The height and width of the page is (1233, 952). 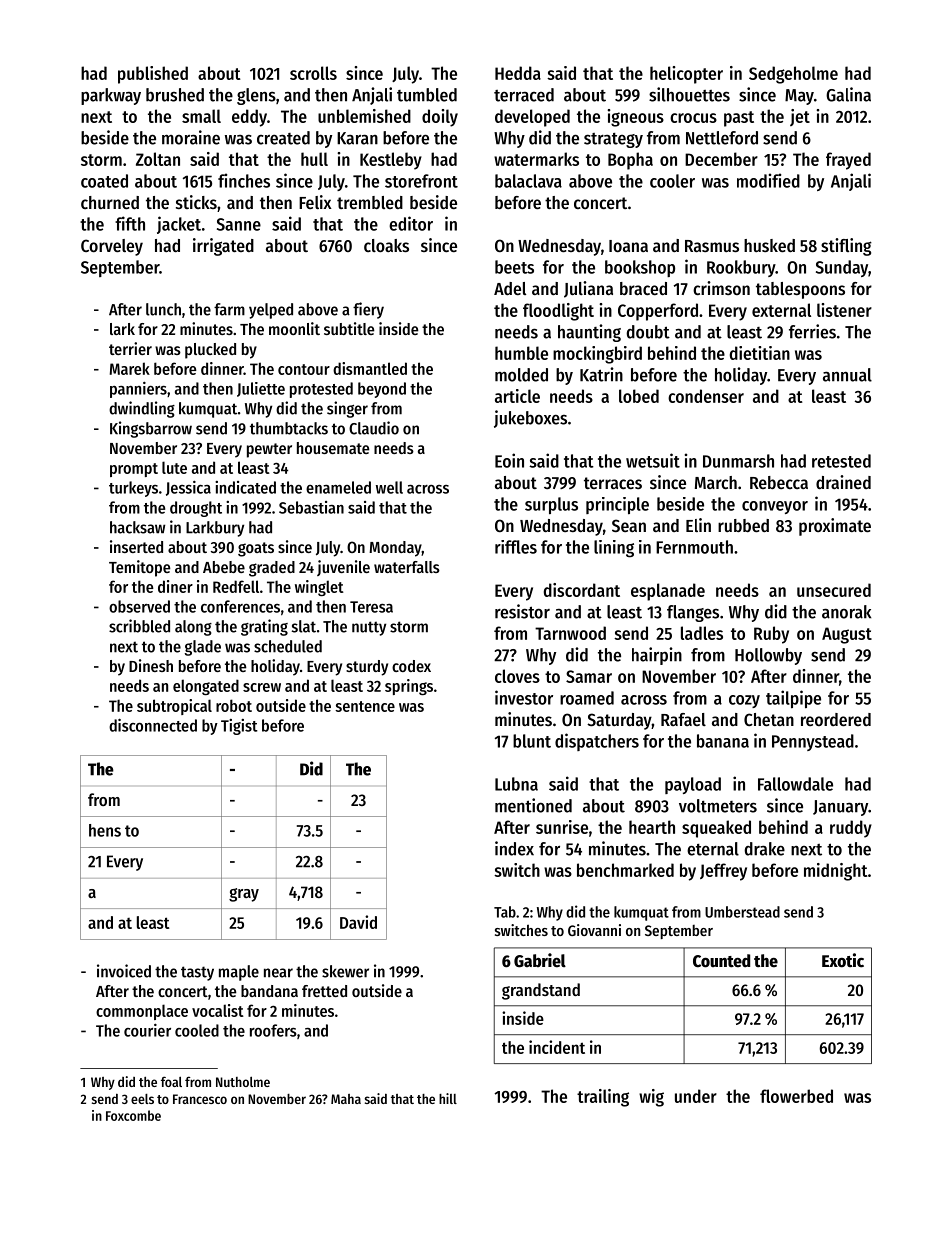 I want to click on tasty, so click(x=197, y=973).
